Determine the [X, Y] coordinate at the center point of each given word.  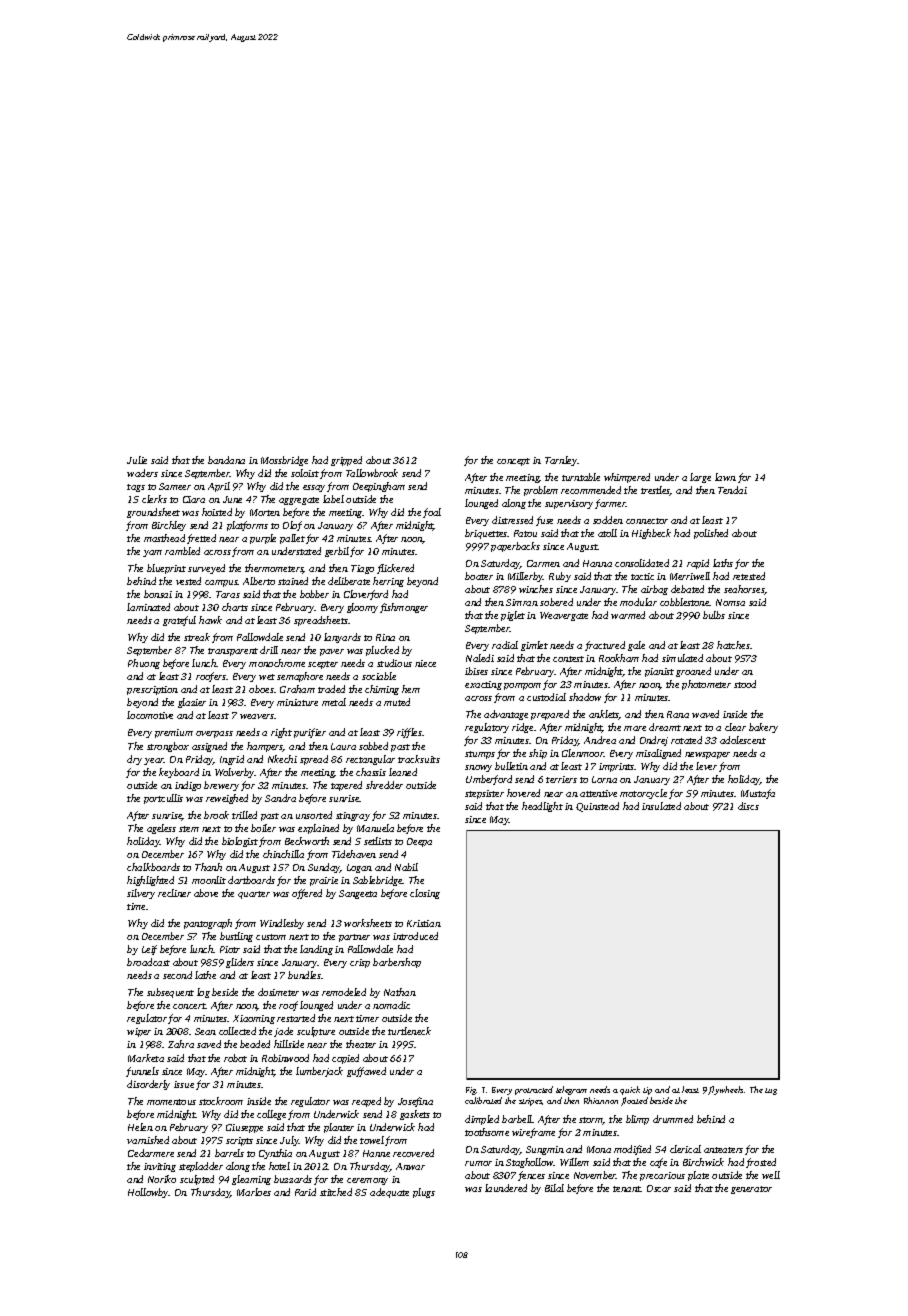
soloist [305, 473]
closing [425, 894]
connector [647, 521]
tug [771, 1091]
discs [748, 806]
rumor [478, 1163]
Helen [140, 1127]
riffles [409, 733]
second [177, 975]
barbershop [397, 963]
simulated [682, 658]
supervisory [569, 504]
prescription [152, 690]
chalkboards [153, 867]
